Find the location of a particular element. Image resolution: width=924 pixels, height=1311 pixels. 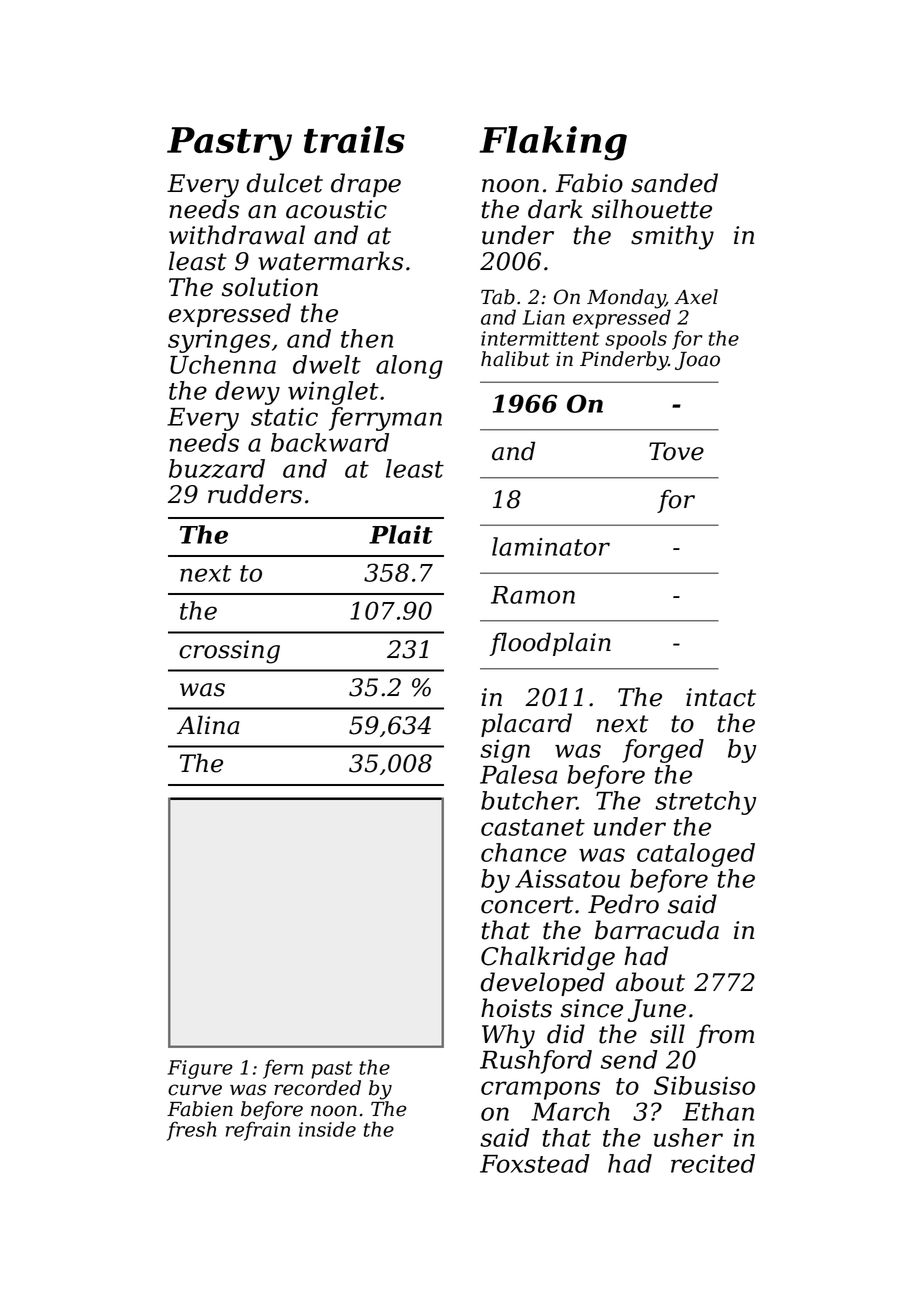

recited is located at coordinates (713, 1163).
